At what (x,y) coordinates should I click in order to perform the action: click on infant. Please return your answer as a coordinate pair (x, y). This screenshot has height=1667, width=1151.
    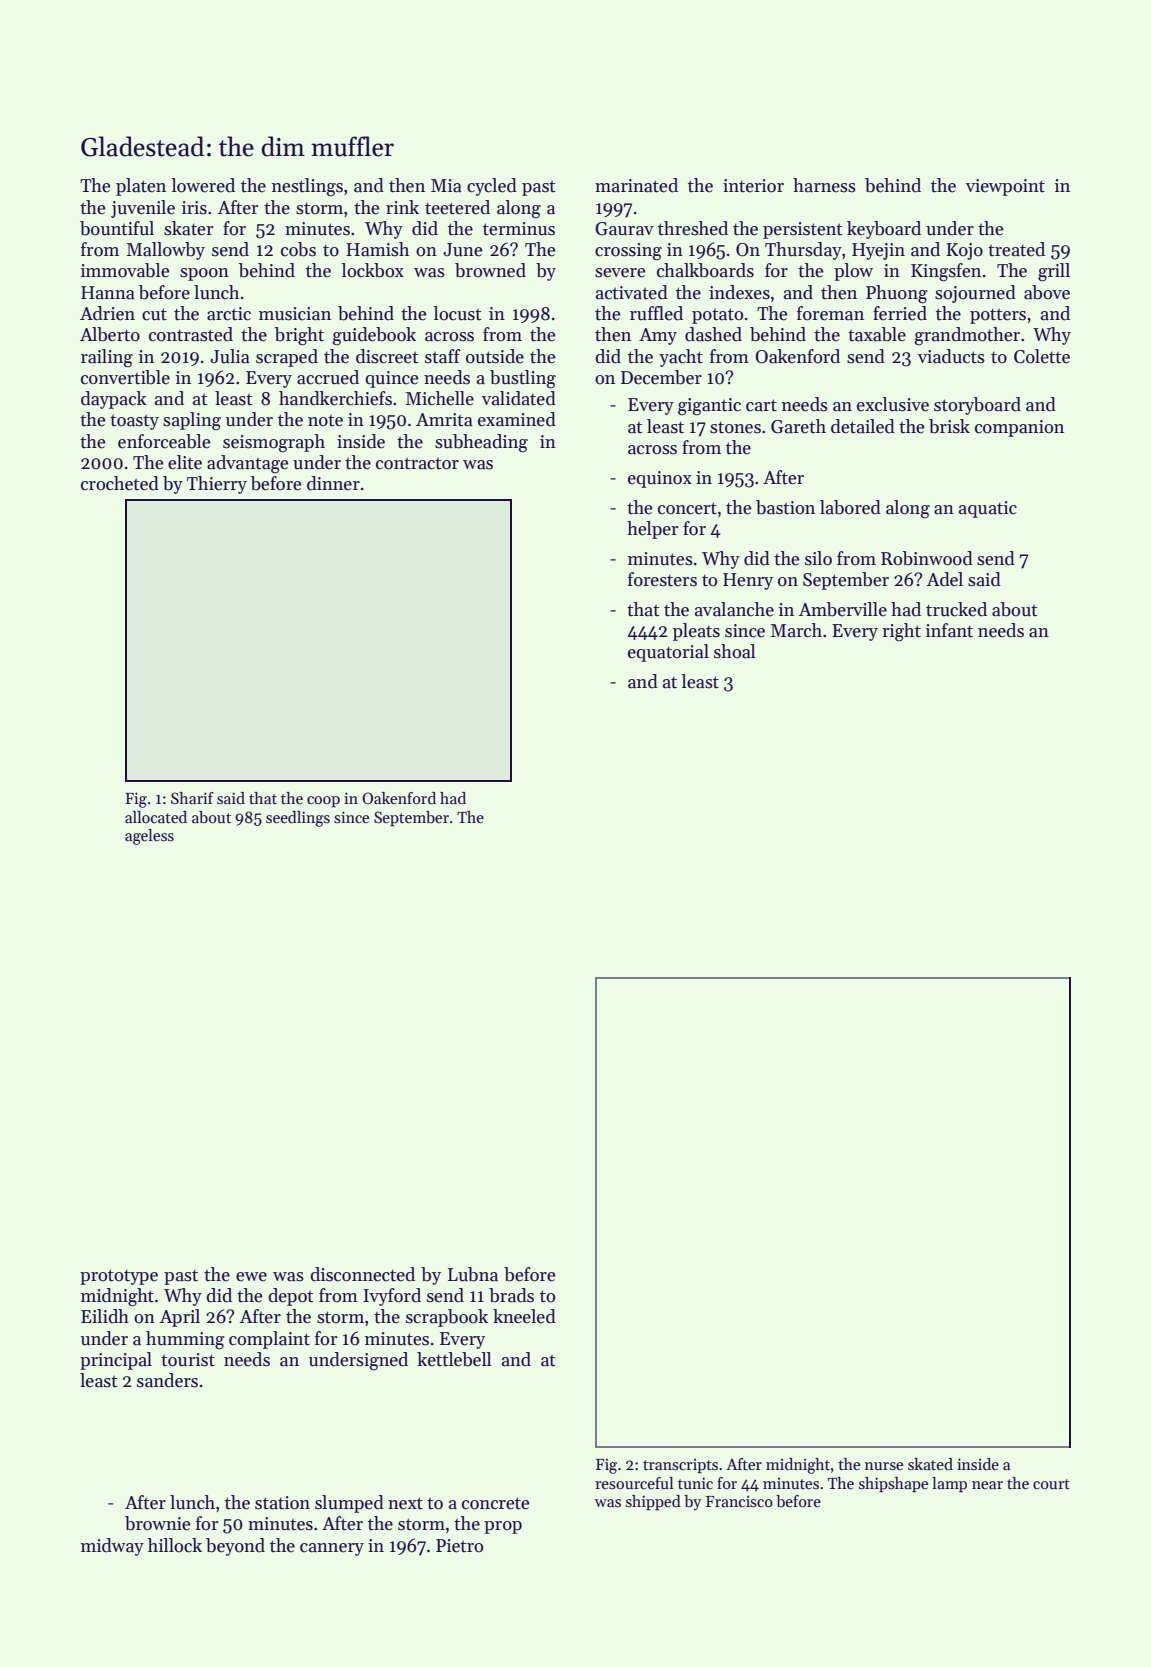
    Looking at the image, I should click on (949, 630).
